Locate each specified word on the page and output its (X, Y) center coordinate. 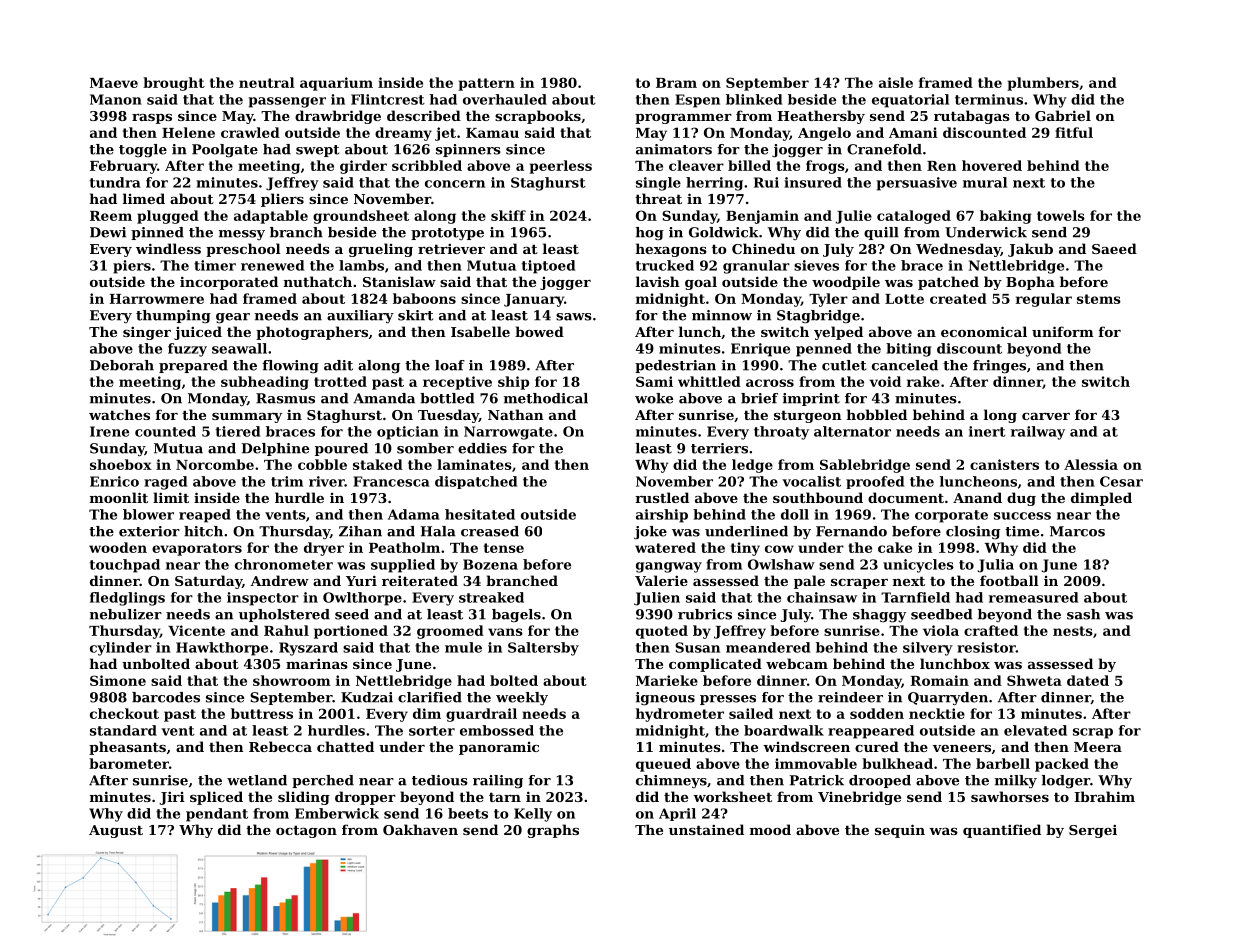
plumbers (1043, 84)
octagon (306, 831)
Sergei (1093, 831)
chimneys (671, 781)
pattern (486, 84)
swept (317, 151)
